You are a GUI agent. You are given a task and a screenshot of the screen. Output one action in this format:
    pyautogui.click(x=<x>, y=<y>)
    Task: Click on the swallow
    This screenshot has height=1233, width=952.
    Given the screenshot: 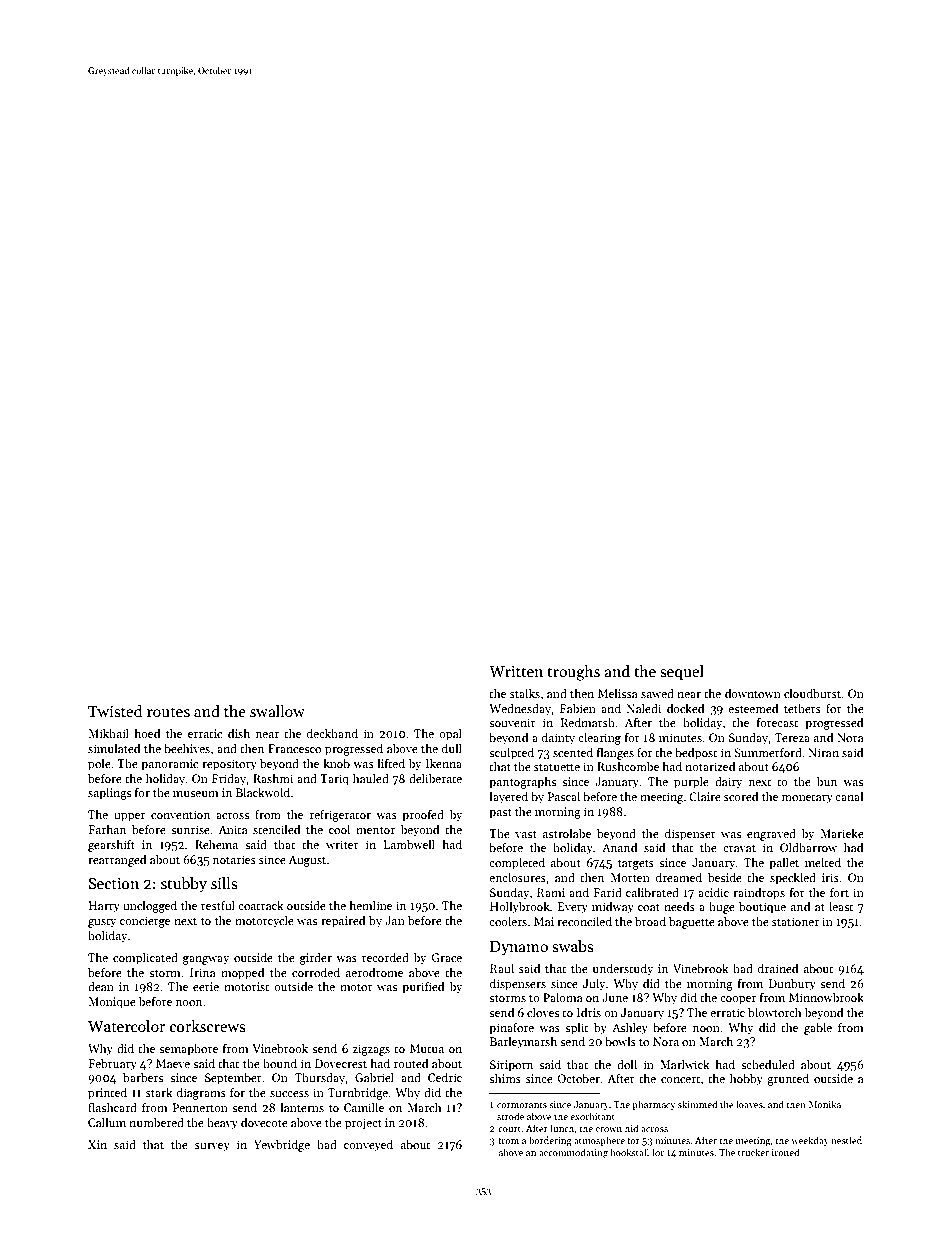 What is the action you would take?
    pyautogui.click(x=277, y=711)
